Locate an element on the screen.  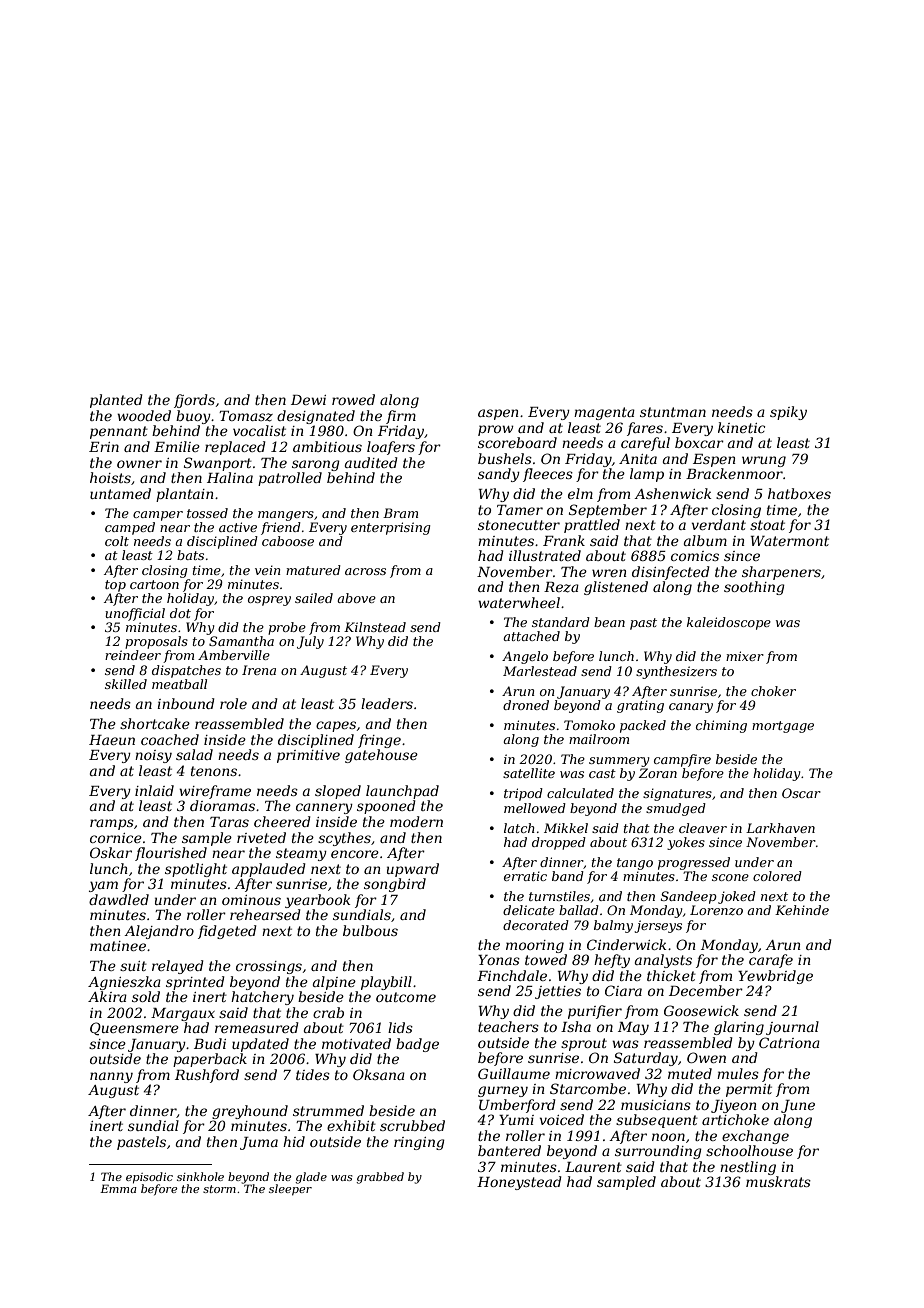
aspen is located at coordinates (498, 414).
